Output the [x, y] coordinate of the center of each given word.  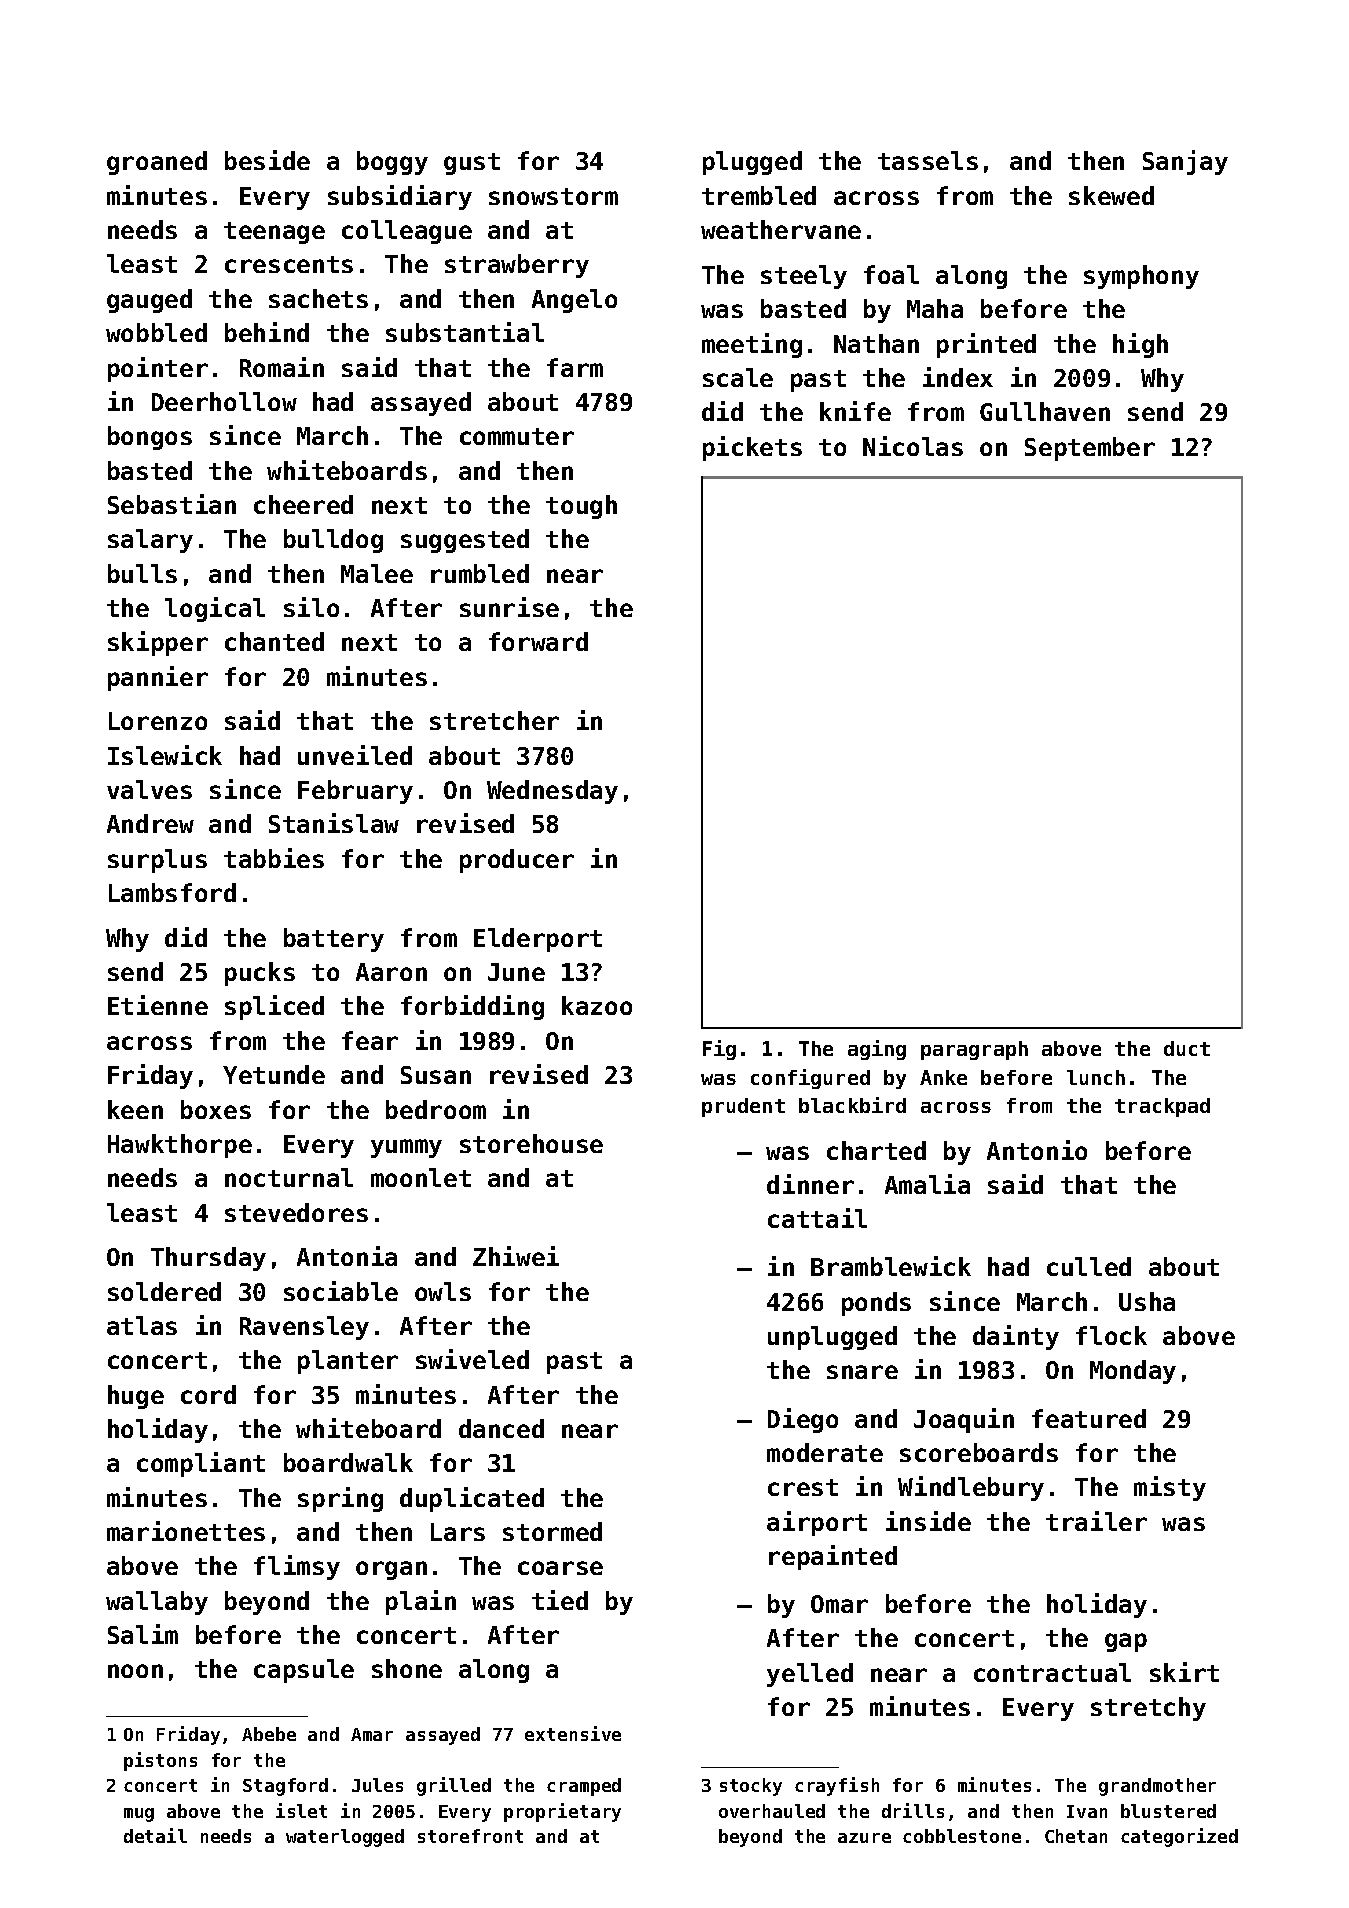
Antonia [347, 1256]
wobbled [156, 332]
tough [581, 507]
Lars [458, 1532]
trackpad [1162, 1107]
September [1090, 449]
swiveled [472, 1359]
